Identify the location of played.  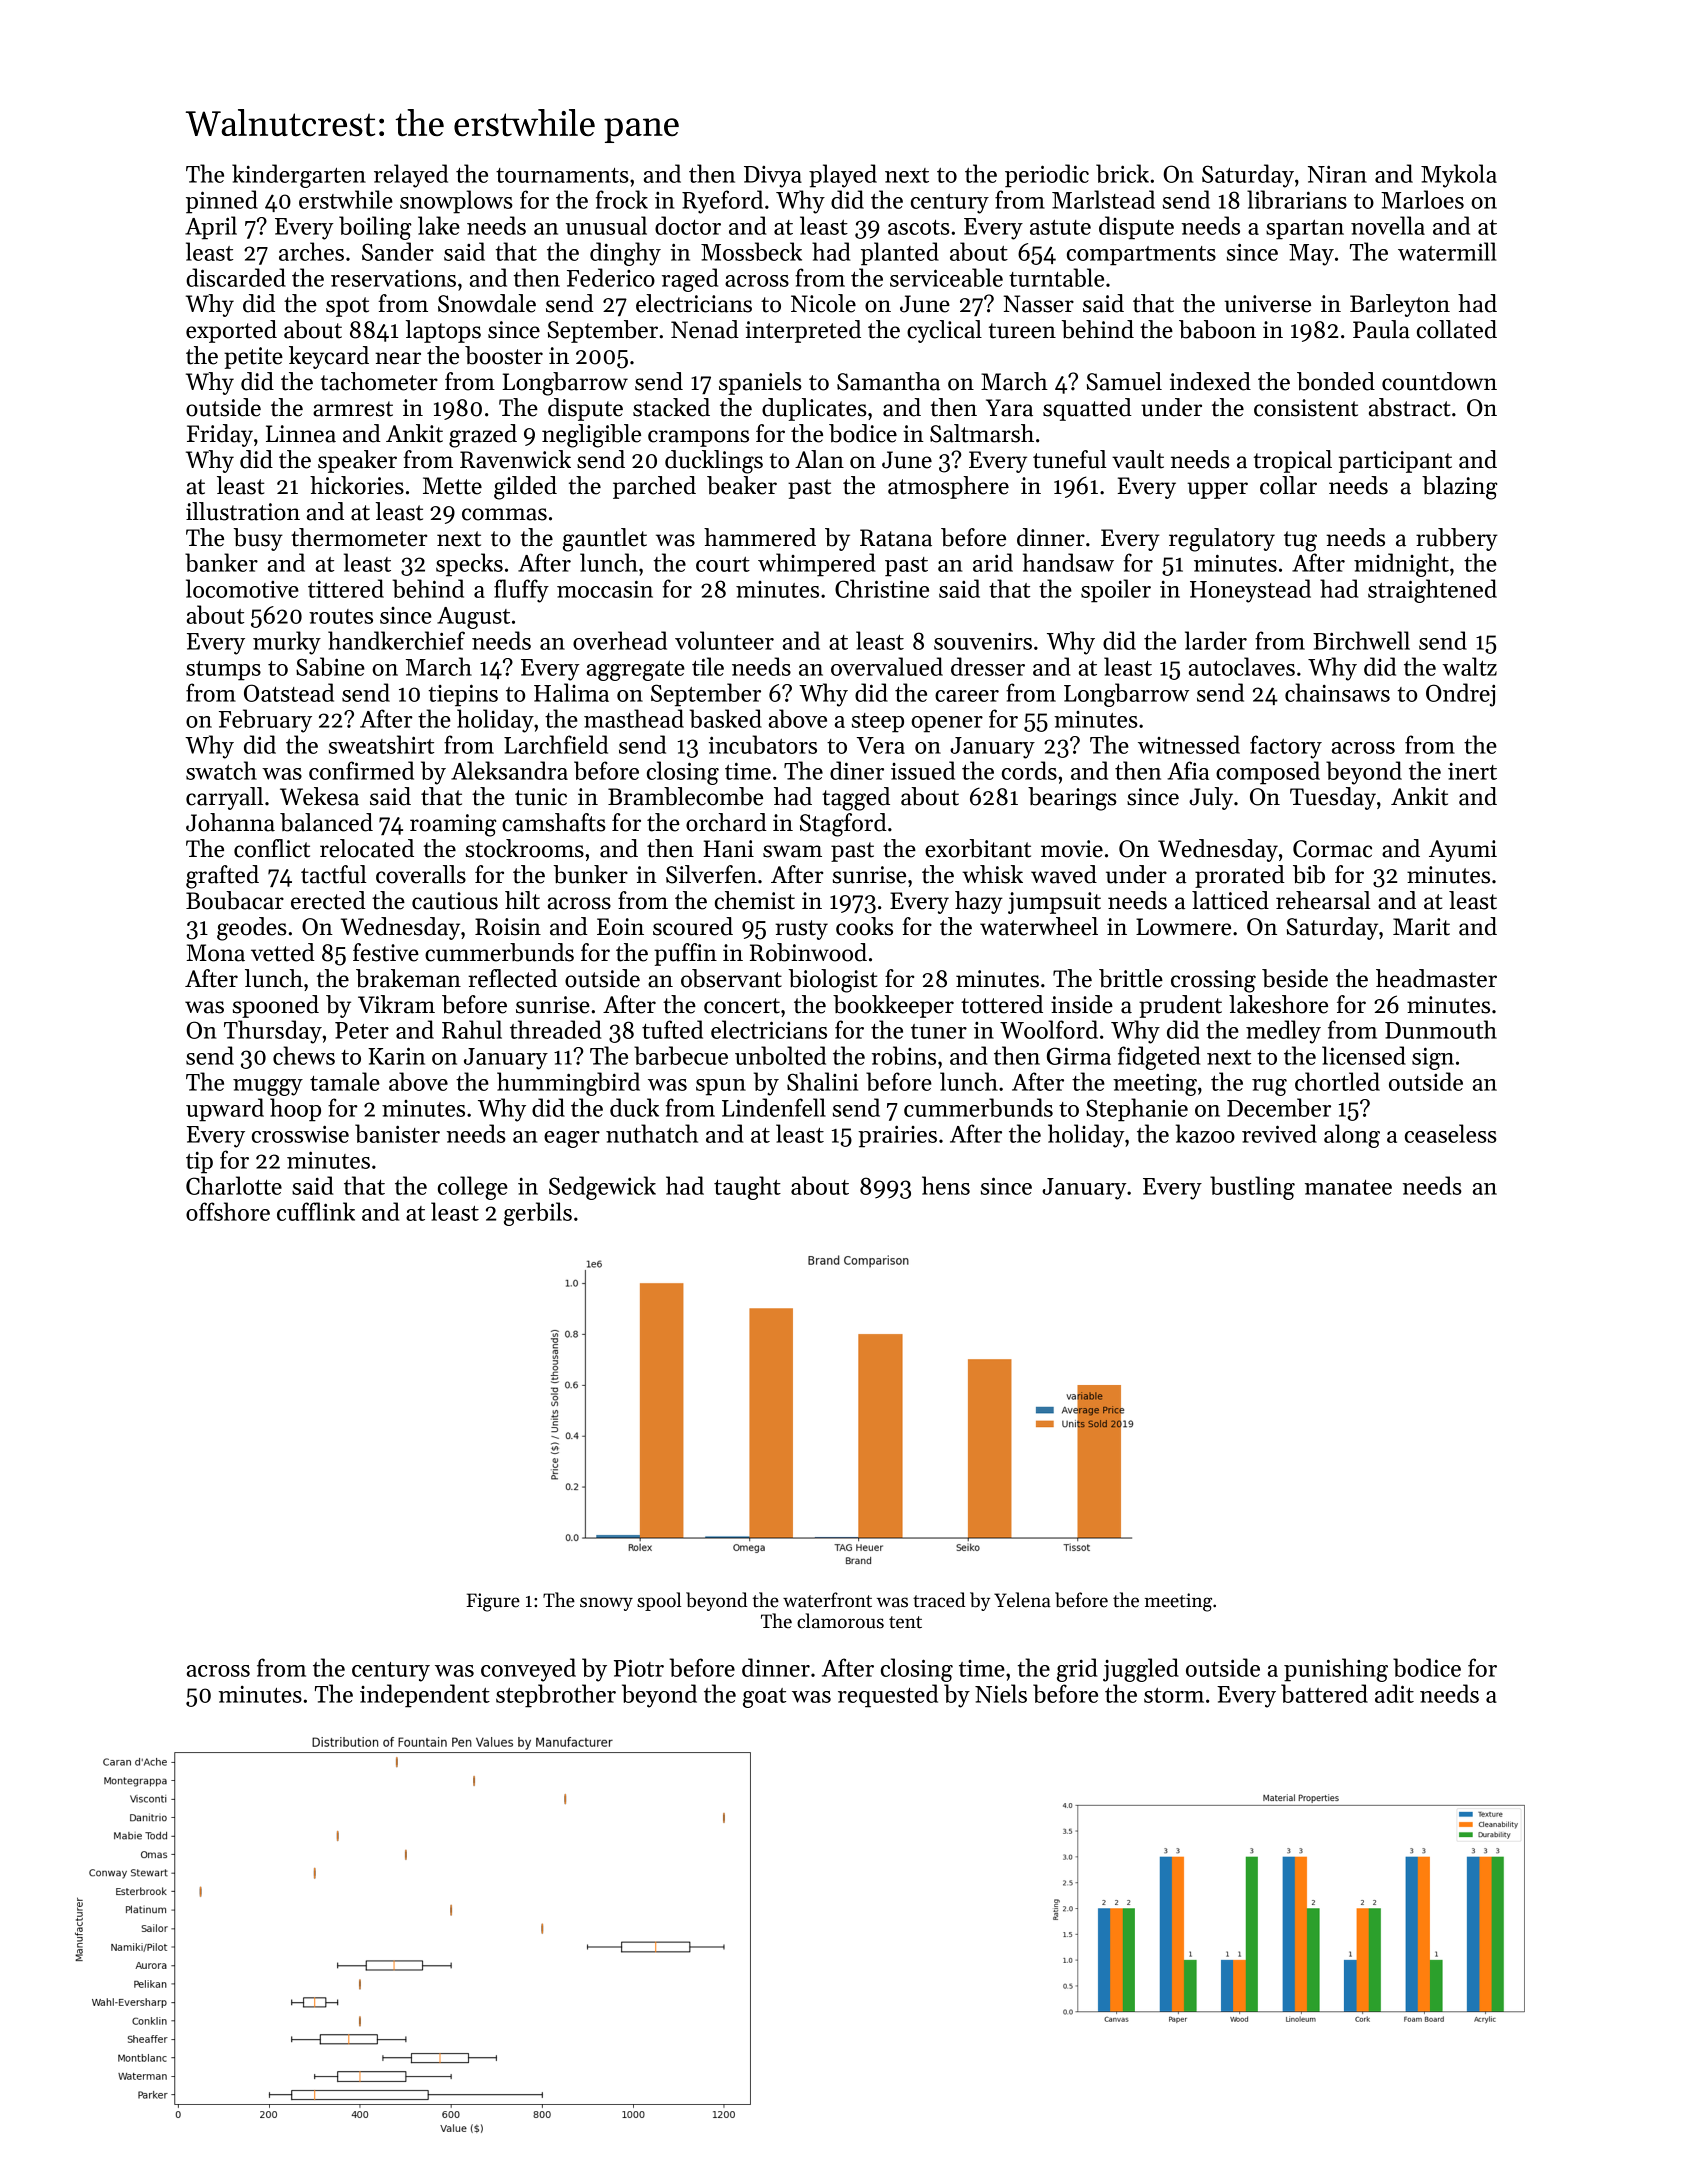
(843, 176).
